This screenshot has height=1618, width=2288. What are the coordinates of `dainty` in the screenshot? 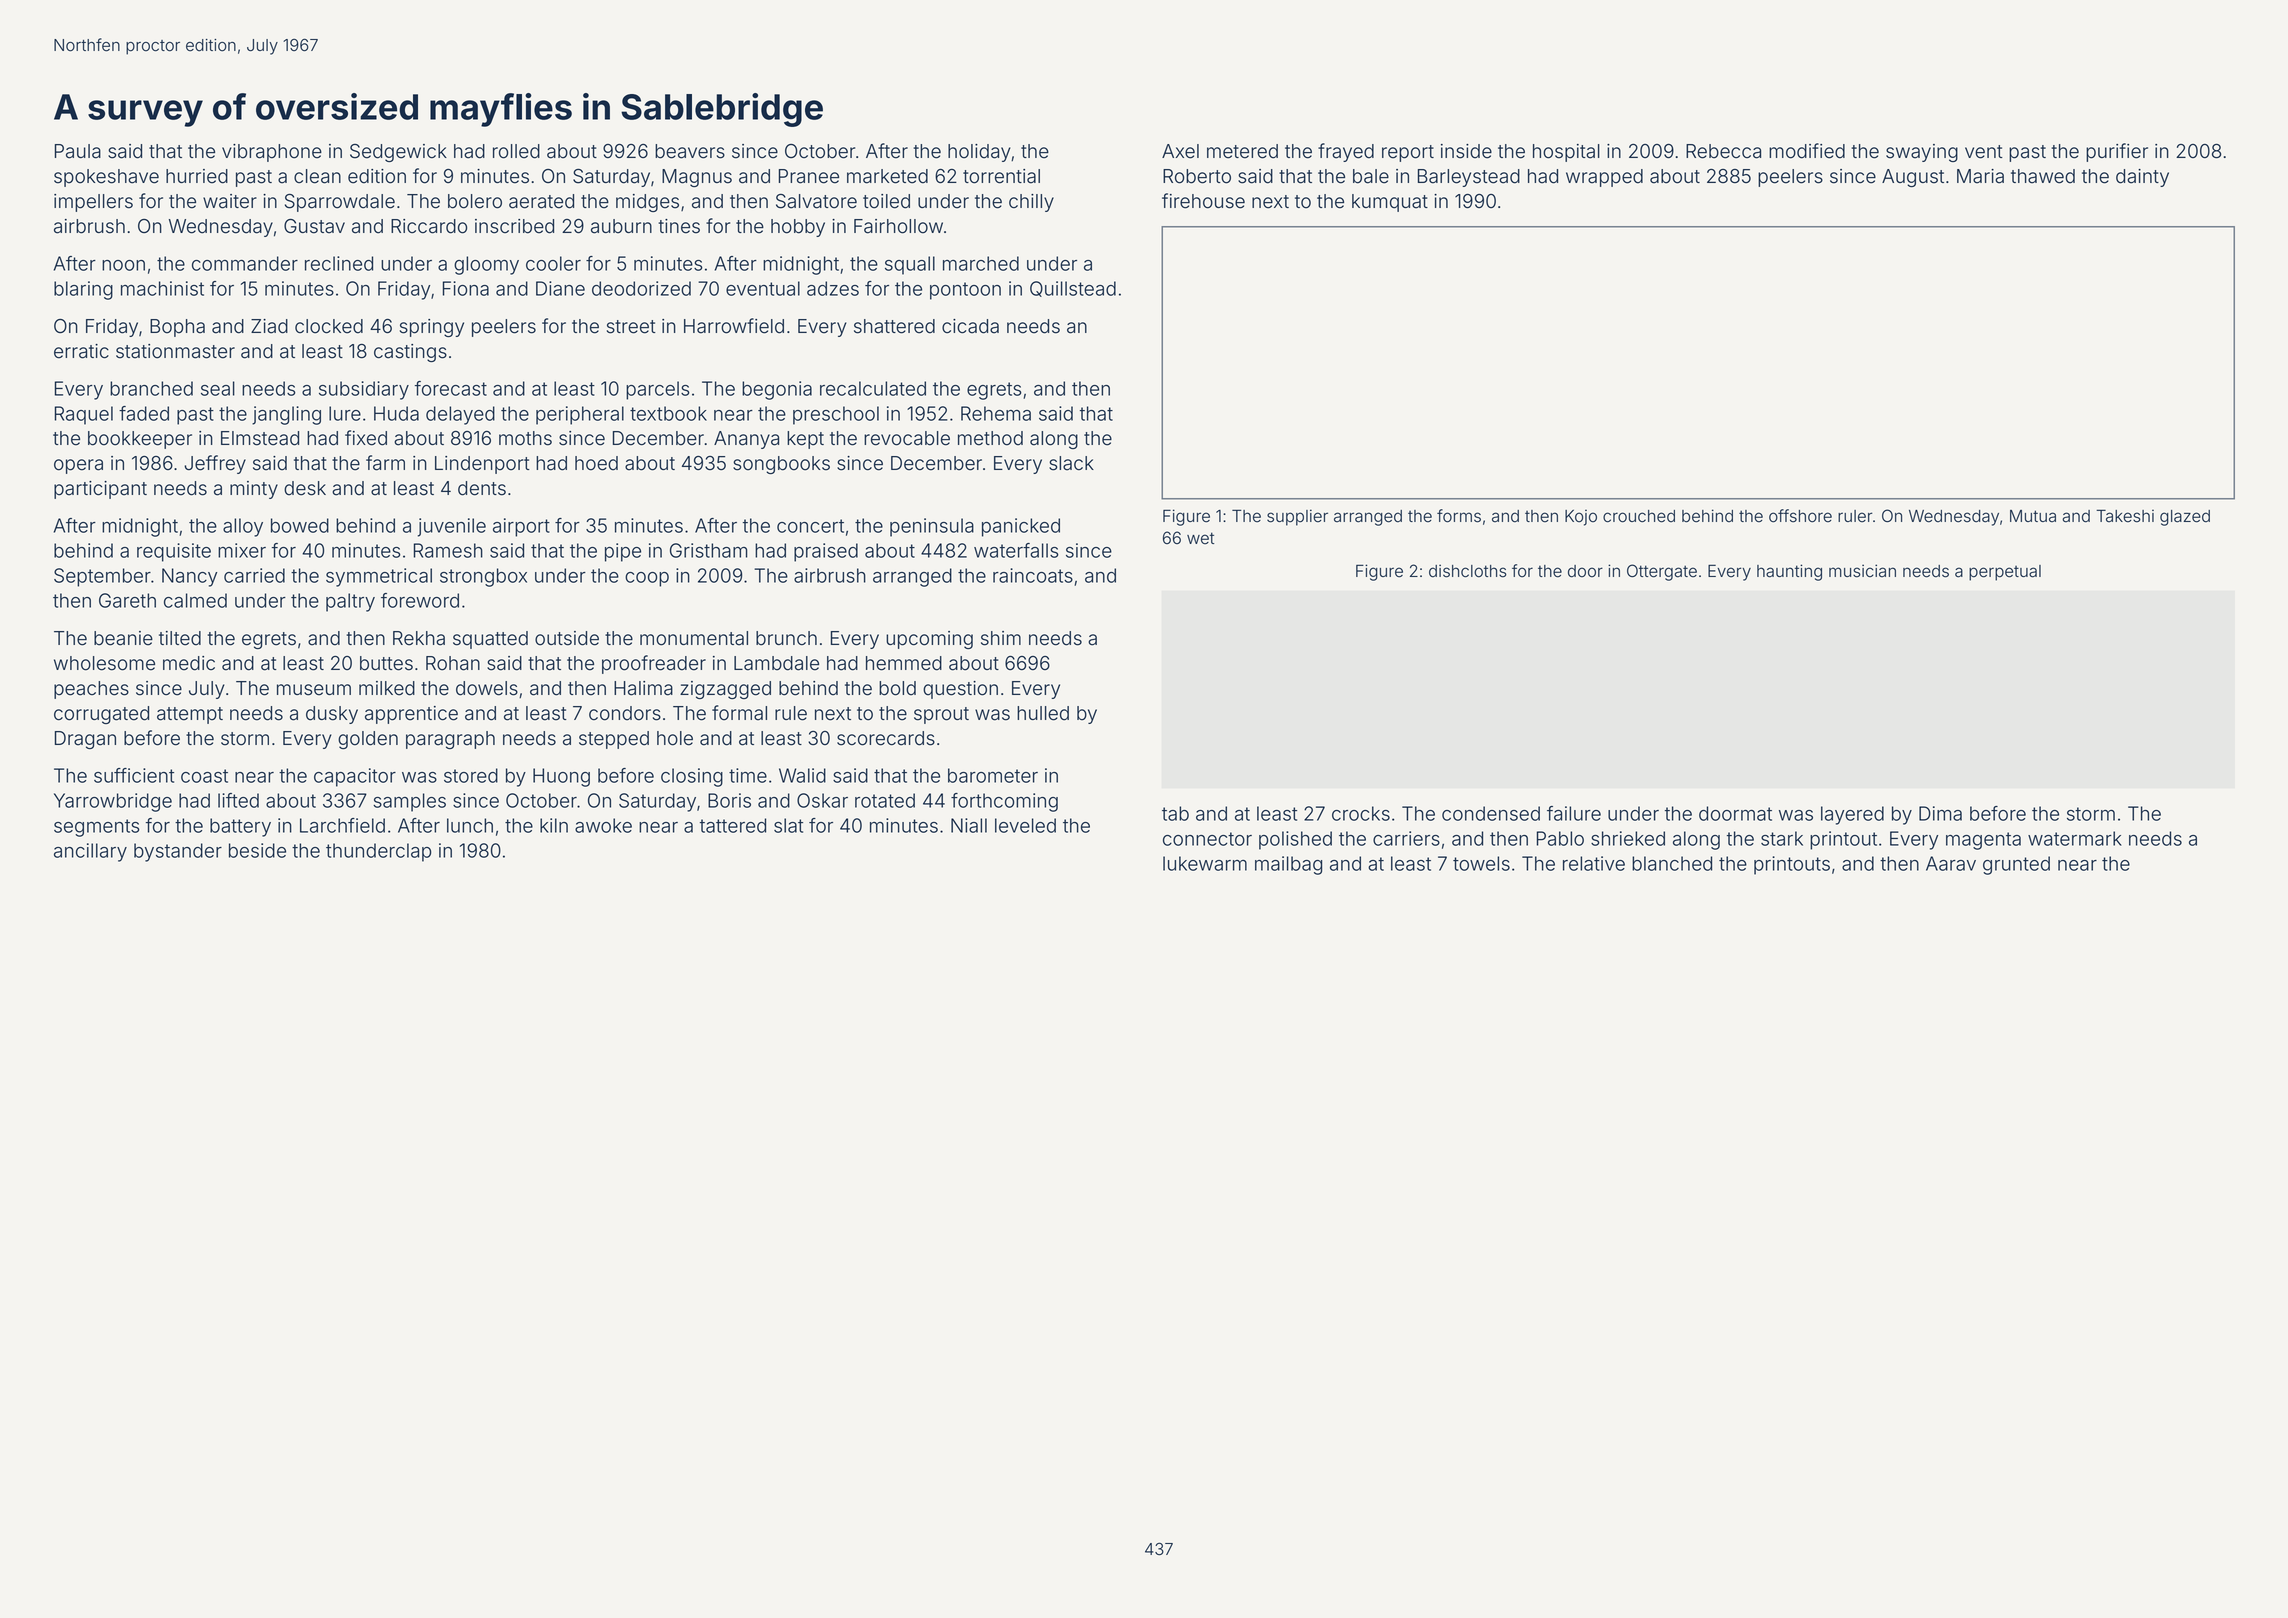 It's located at (2142, 178).
